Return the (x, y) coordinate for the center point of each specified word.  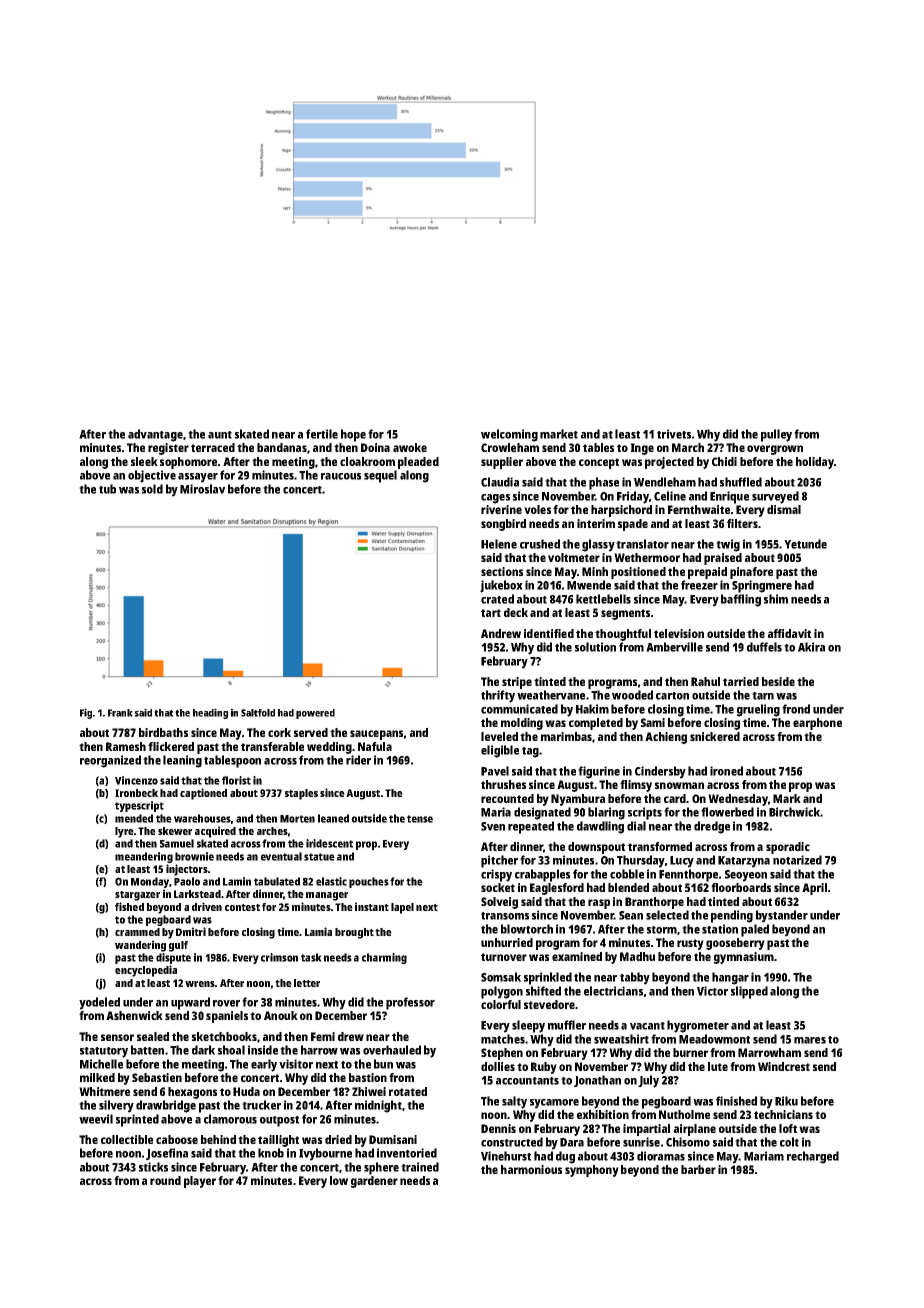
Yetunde (805, 544)
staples (301, 794)
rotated (408, 1091)
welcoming (509, 435)
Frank (120, 713)
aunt (220, 435)
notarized (797, 860)
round (165, 1180)
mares (810, 1040)
